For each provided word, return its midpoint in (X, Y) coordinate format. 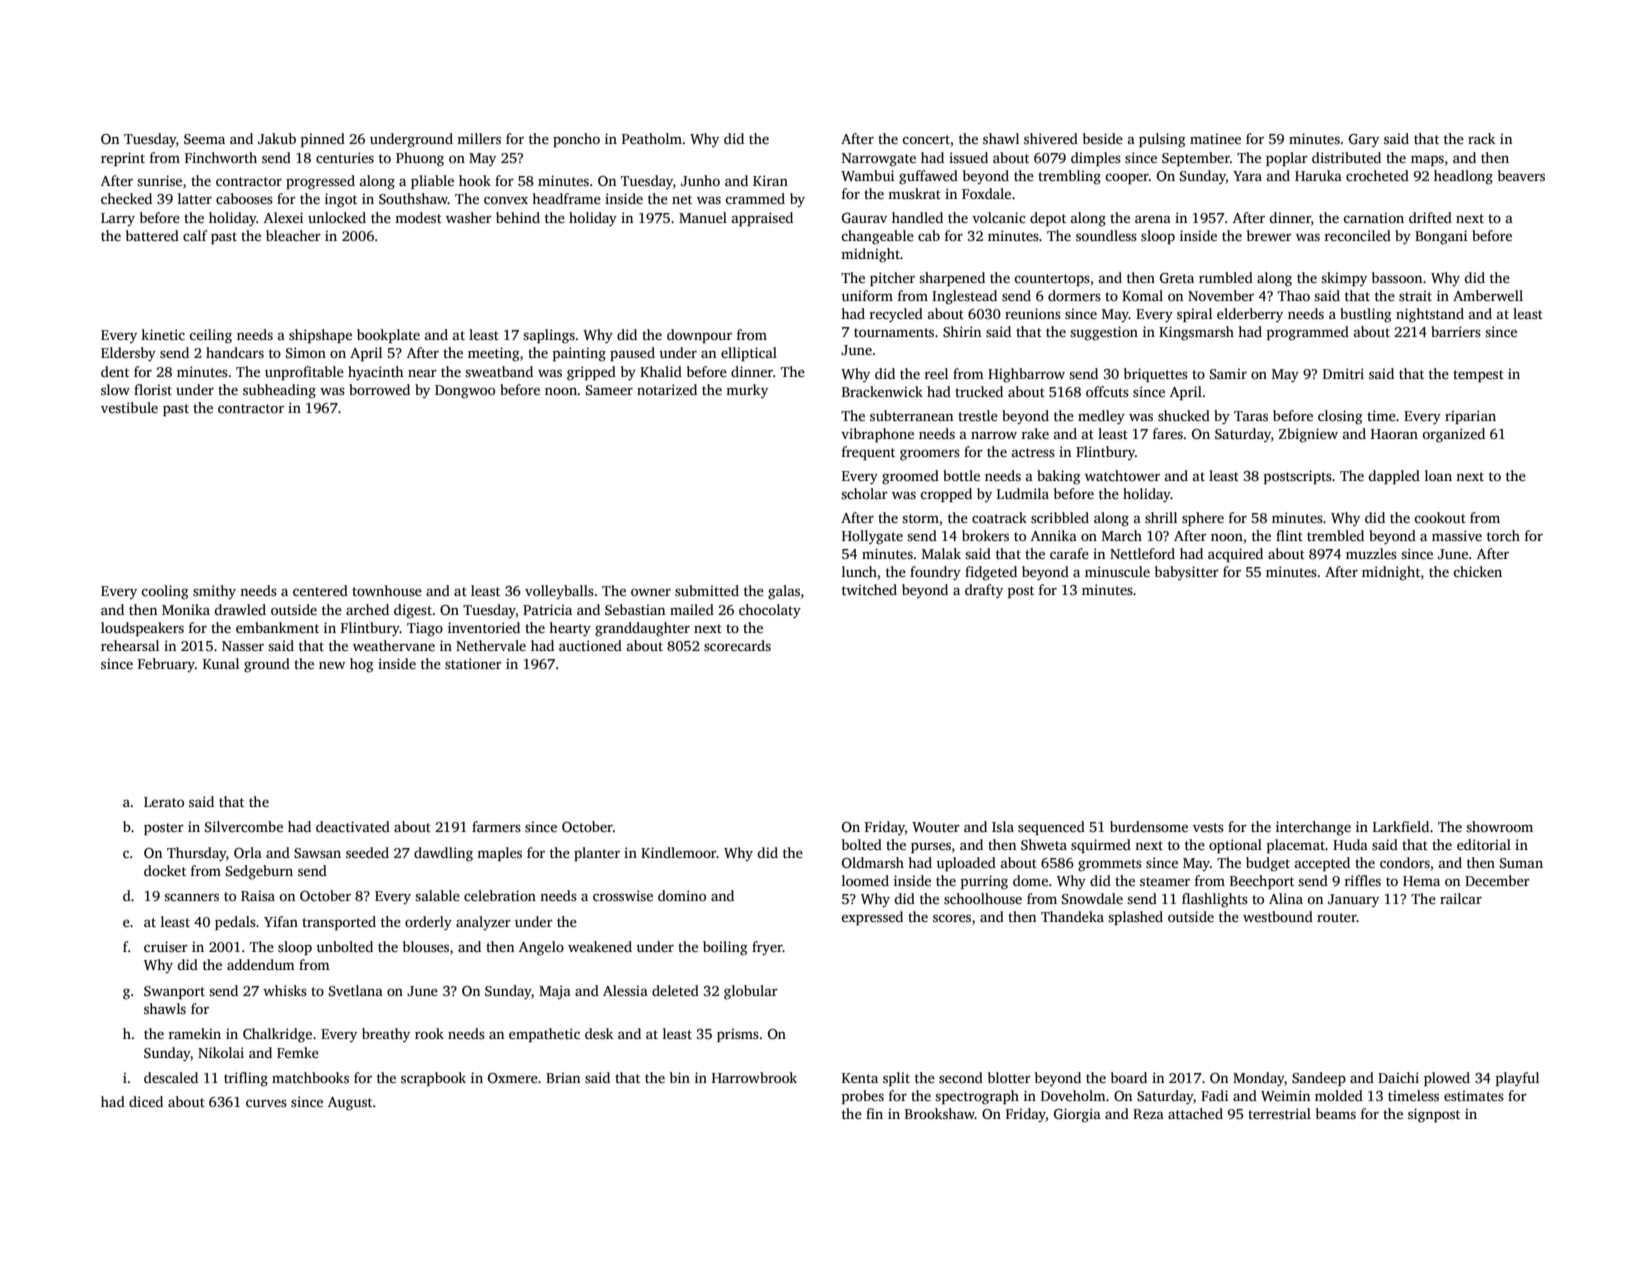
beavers (1521, 175)
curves (266, 1103)
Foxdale (986, 193)
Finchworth (221, 157)
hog (362, 665)
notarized (667, 389)
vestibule (129, 407)
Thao (1294, 295)
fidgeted (991, 573)
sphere (1203, 519)
